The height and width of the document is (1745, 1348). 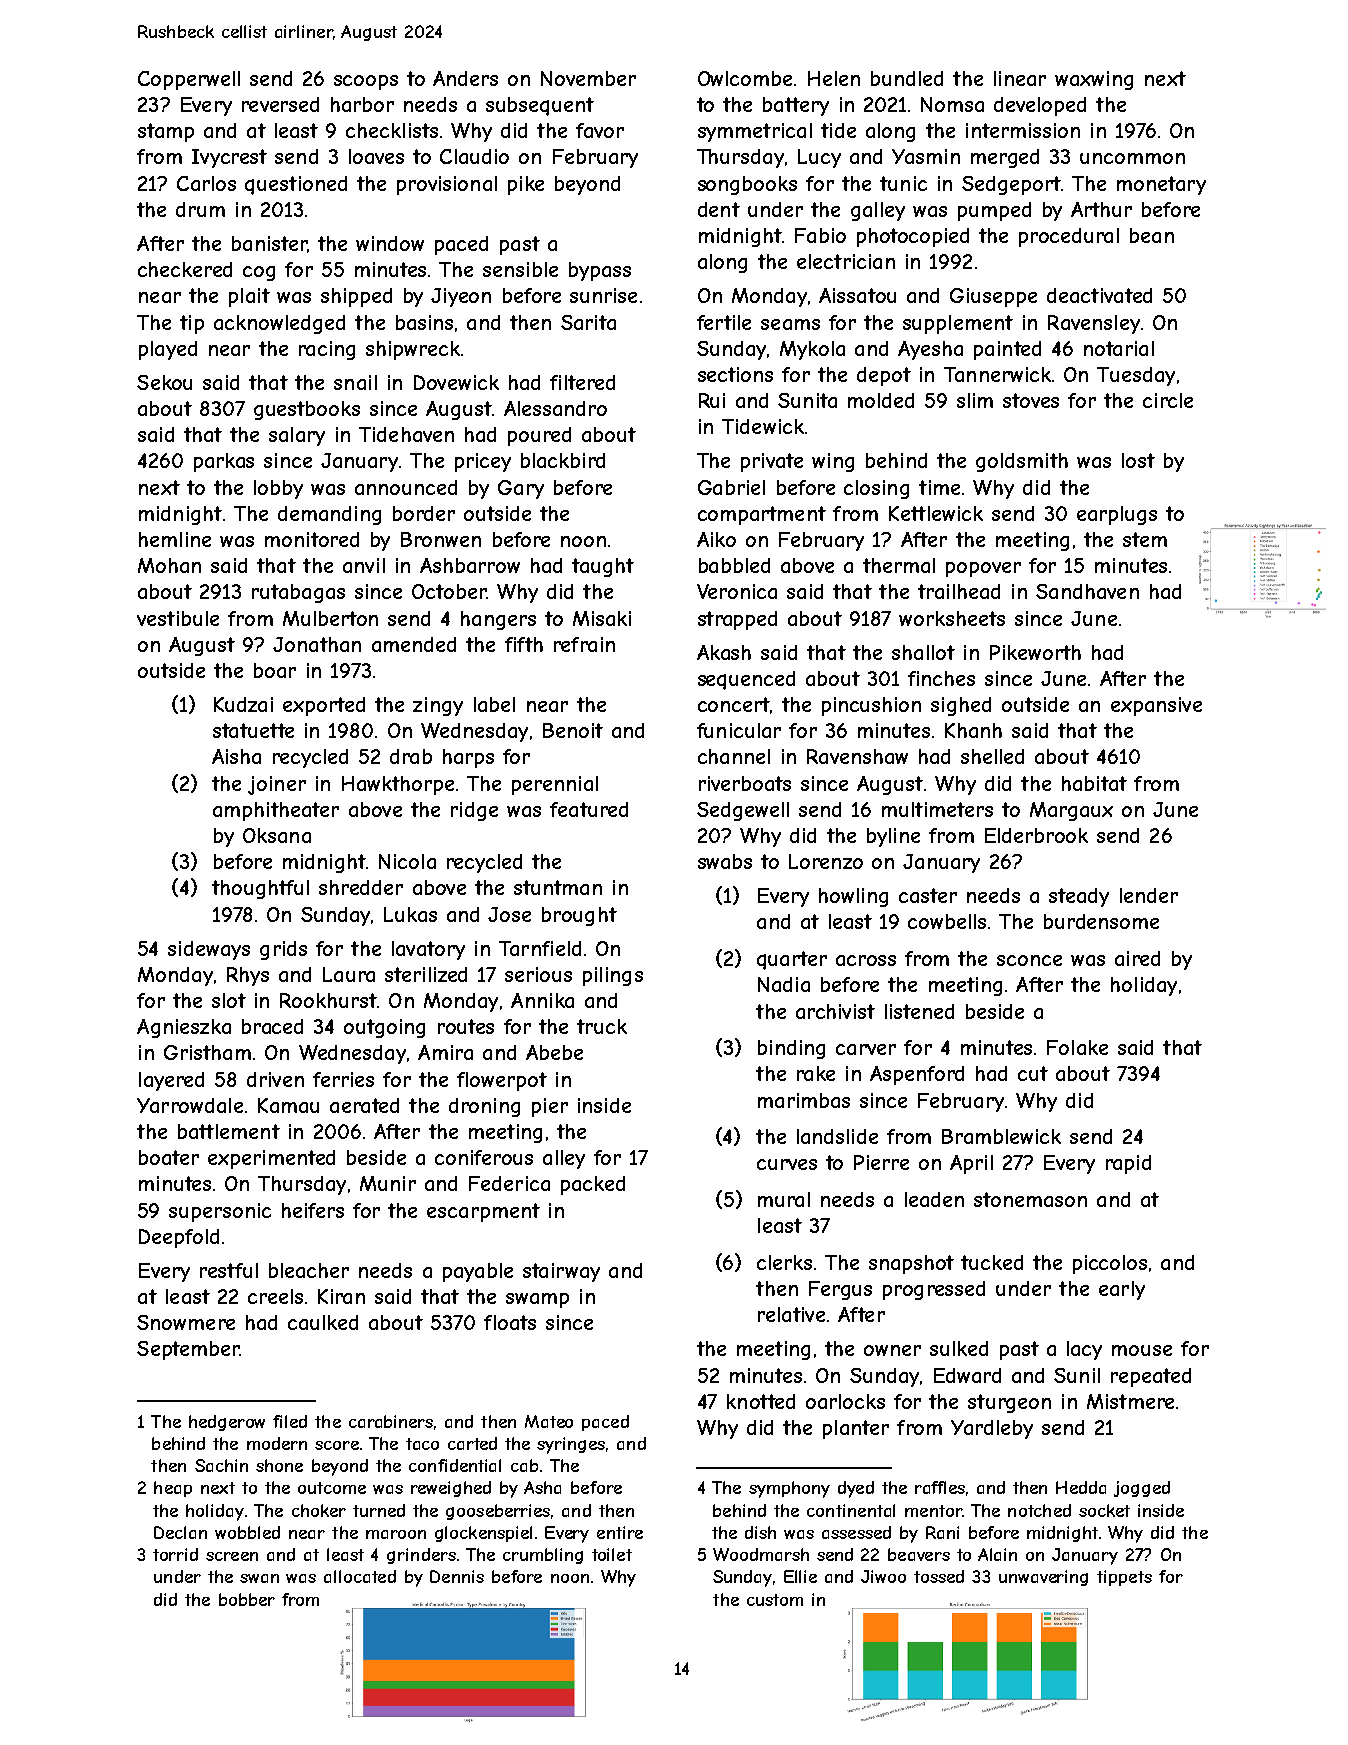 I want to click on Oksana, so click(x=277, y=835).
